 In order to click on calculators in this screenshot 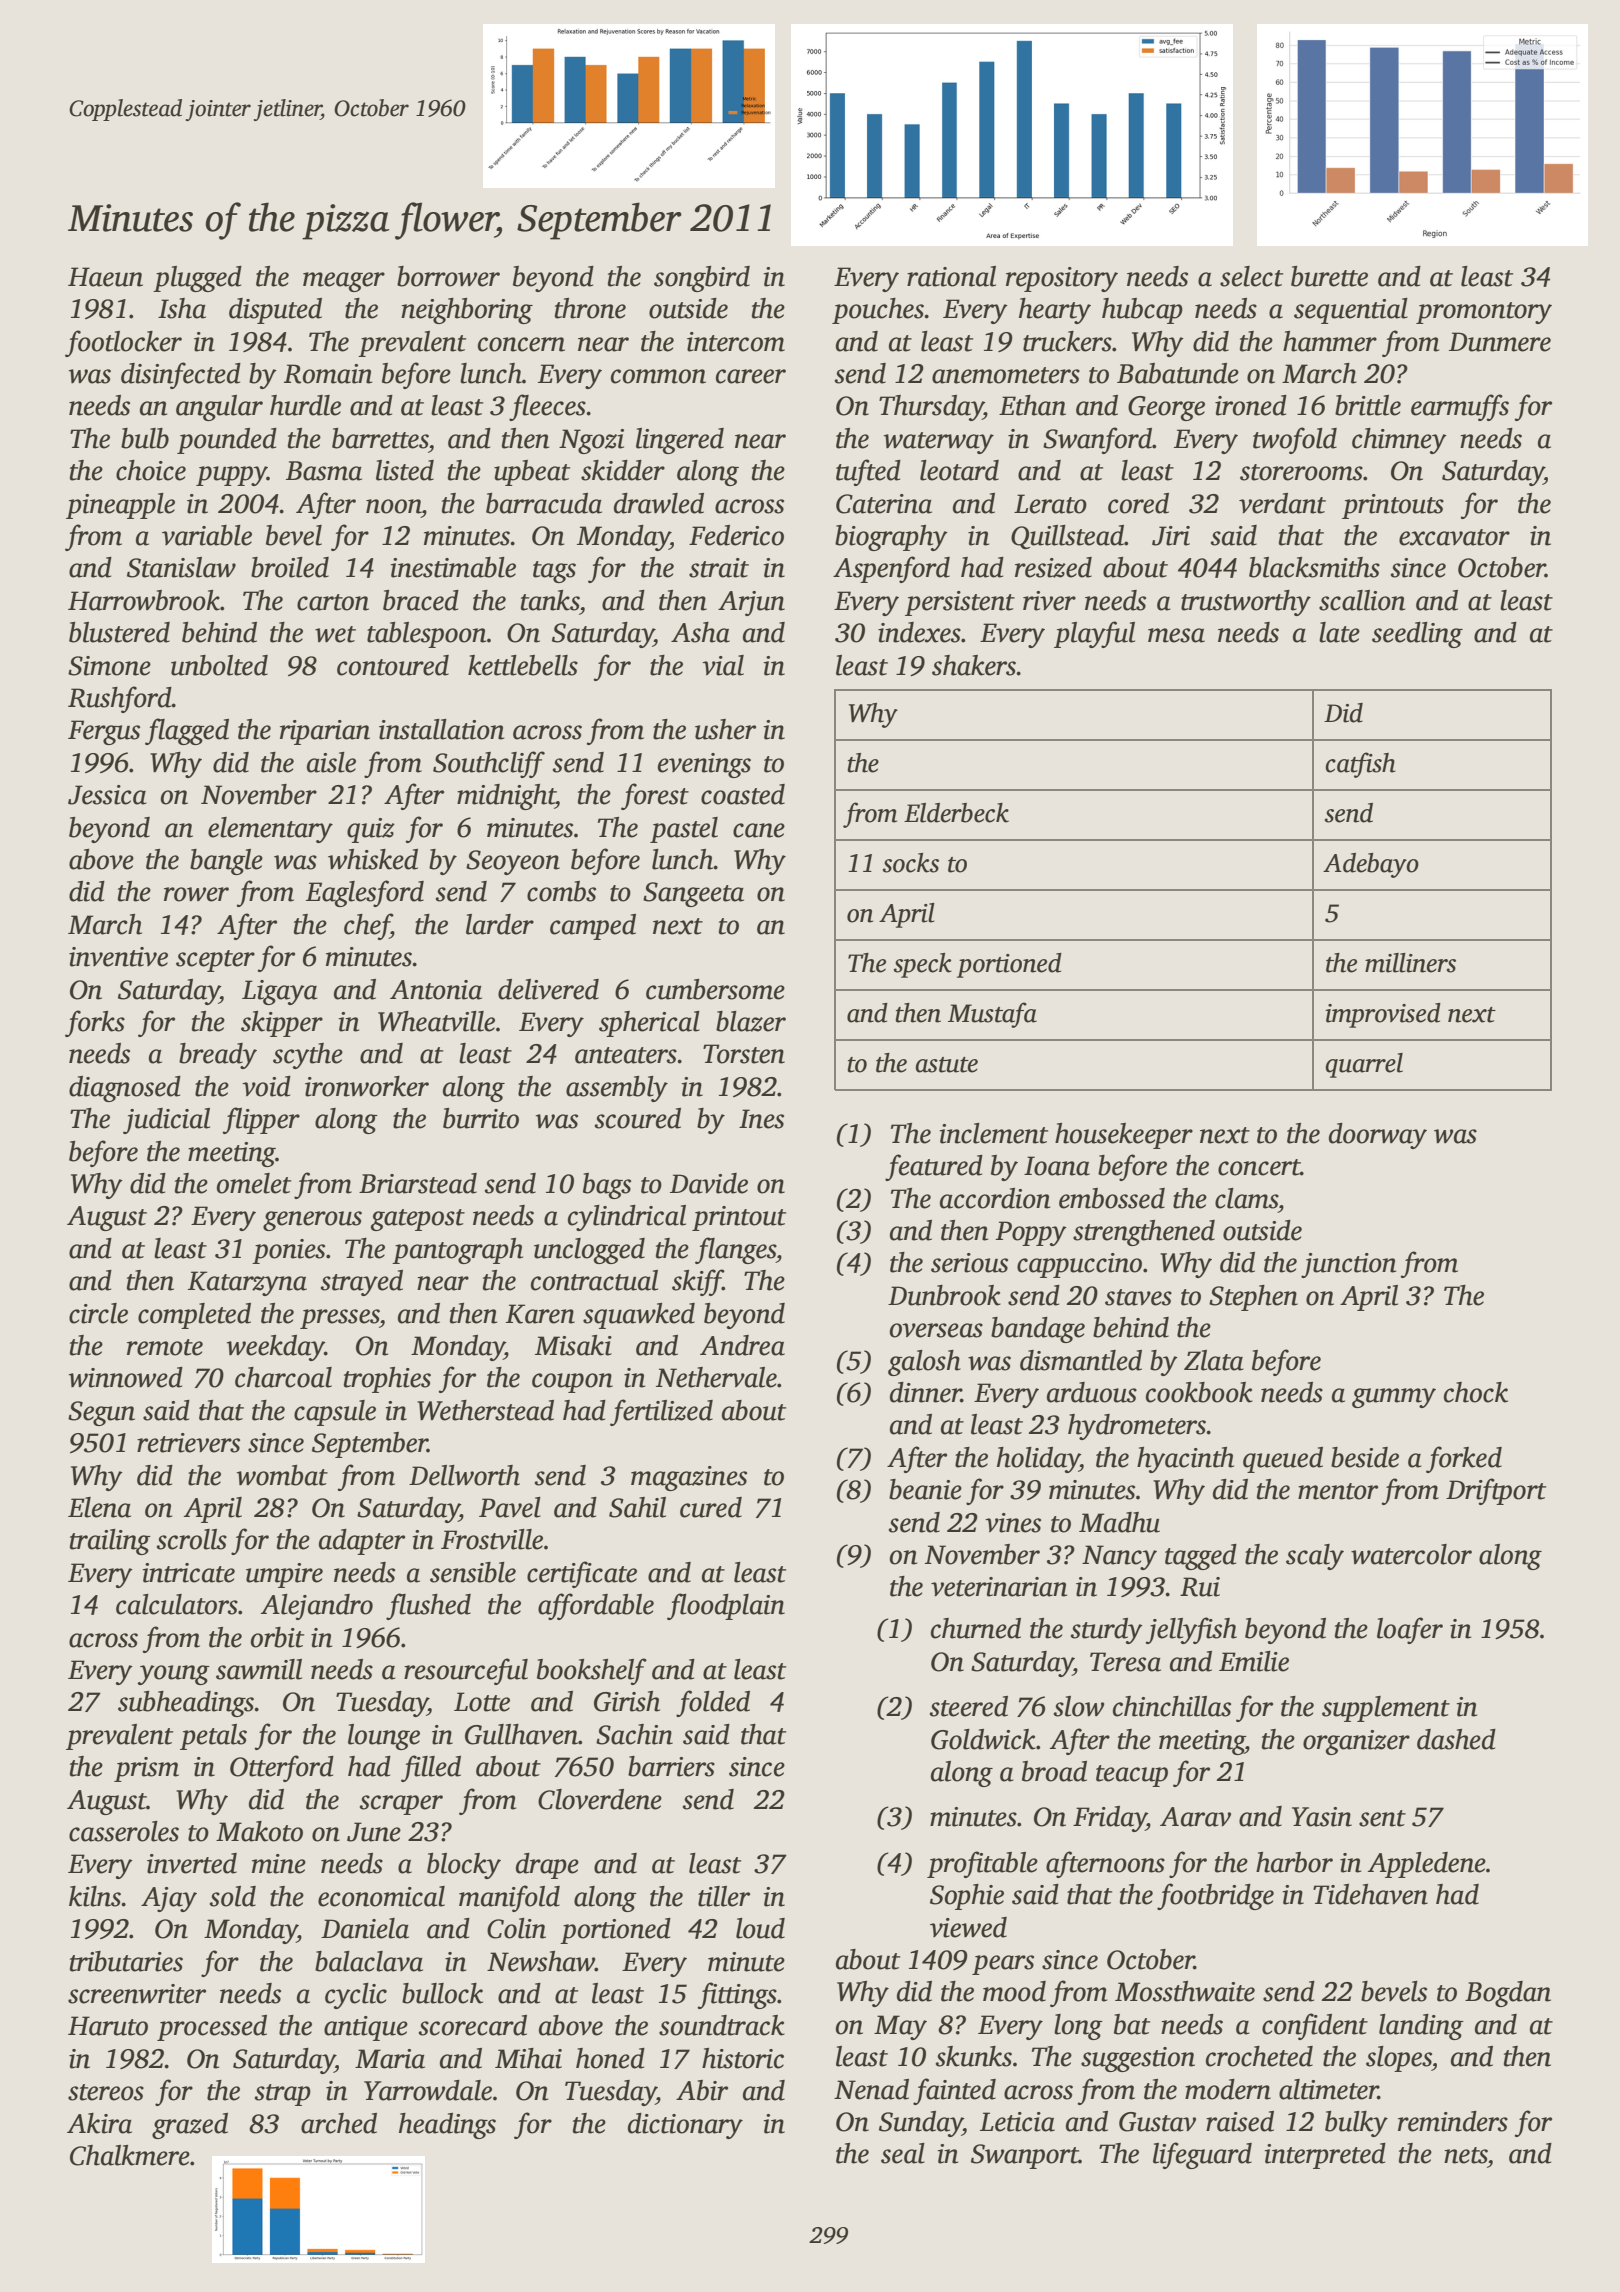, I will do `click(177, 1604)`.
